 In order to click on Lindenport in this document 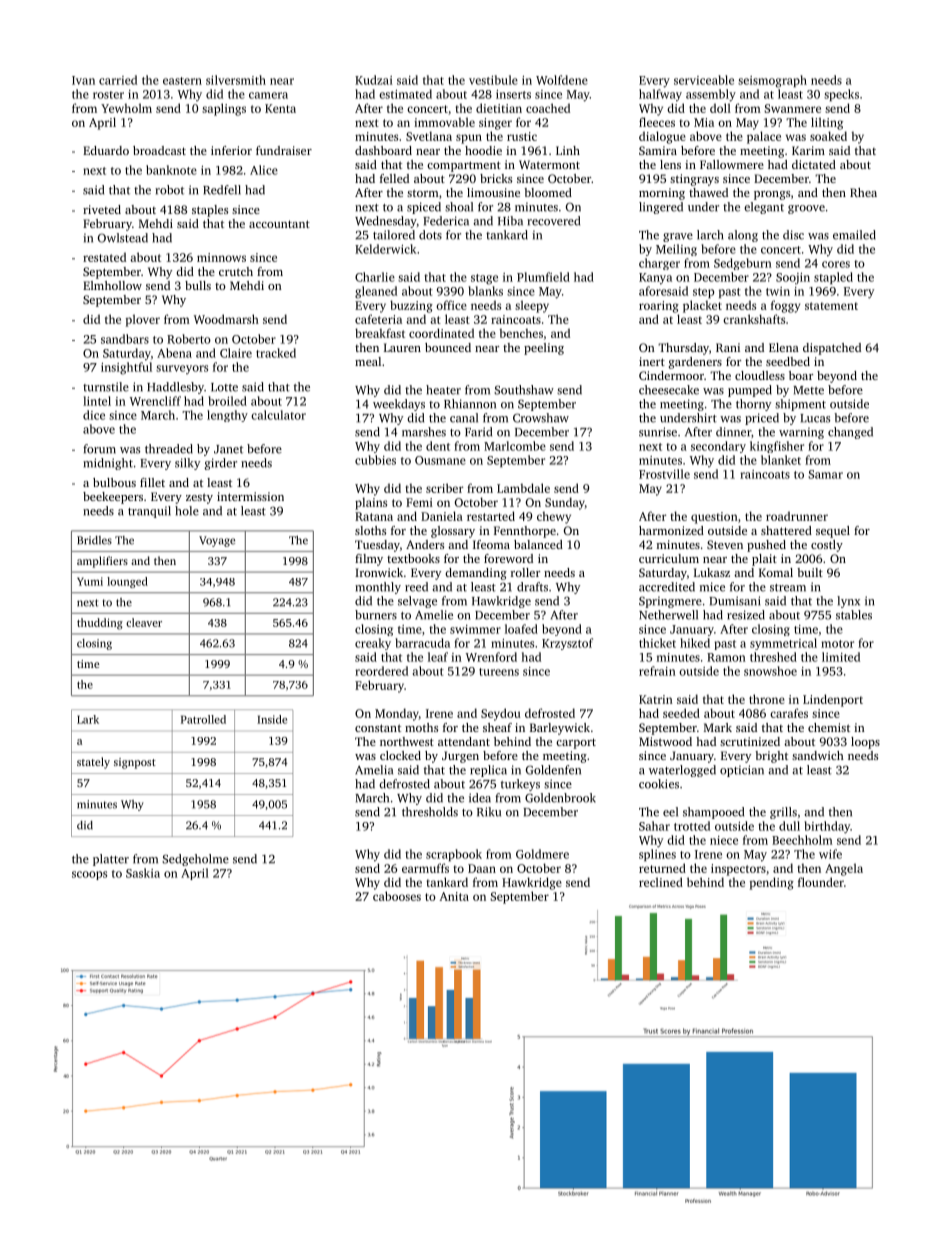, I will do `click(833, 700)`.
